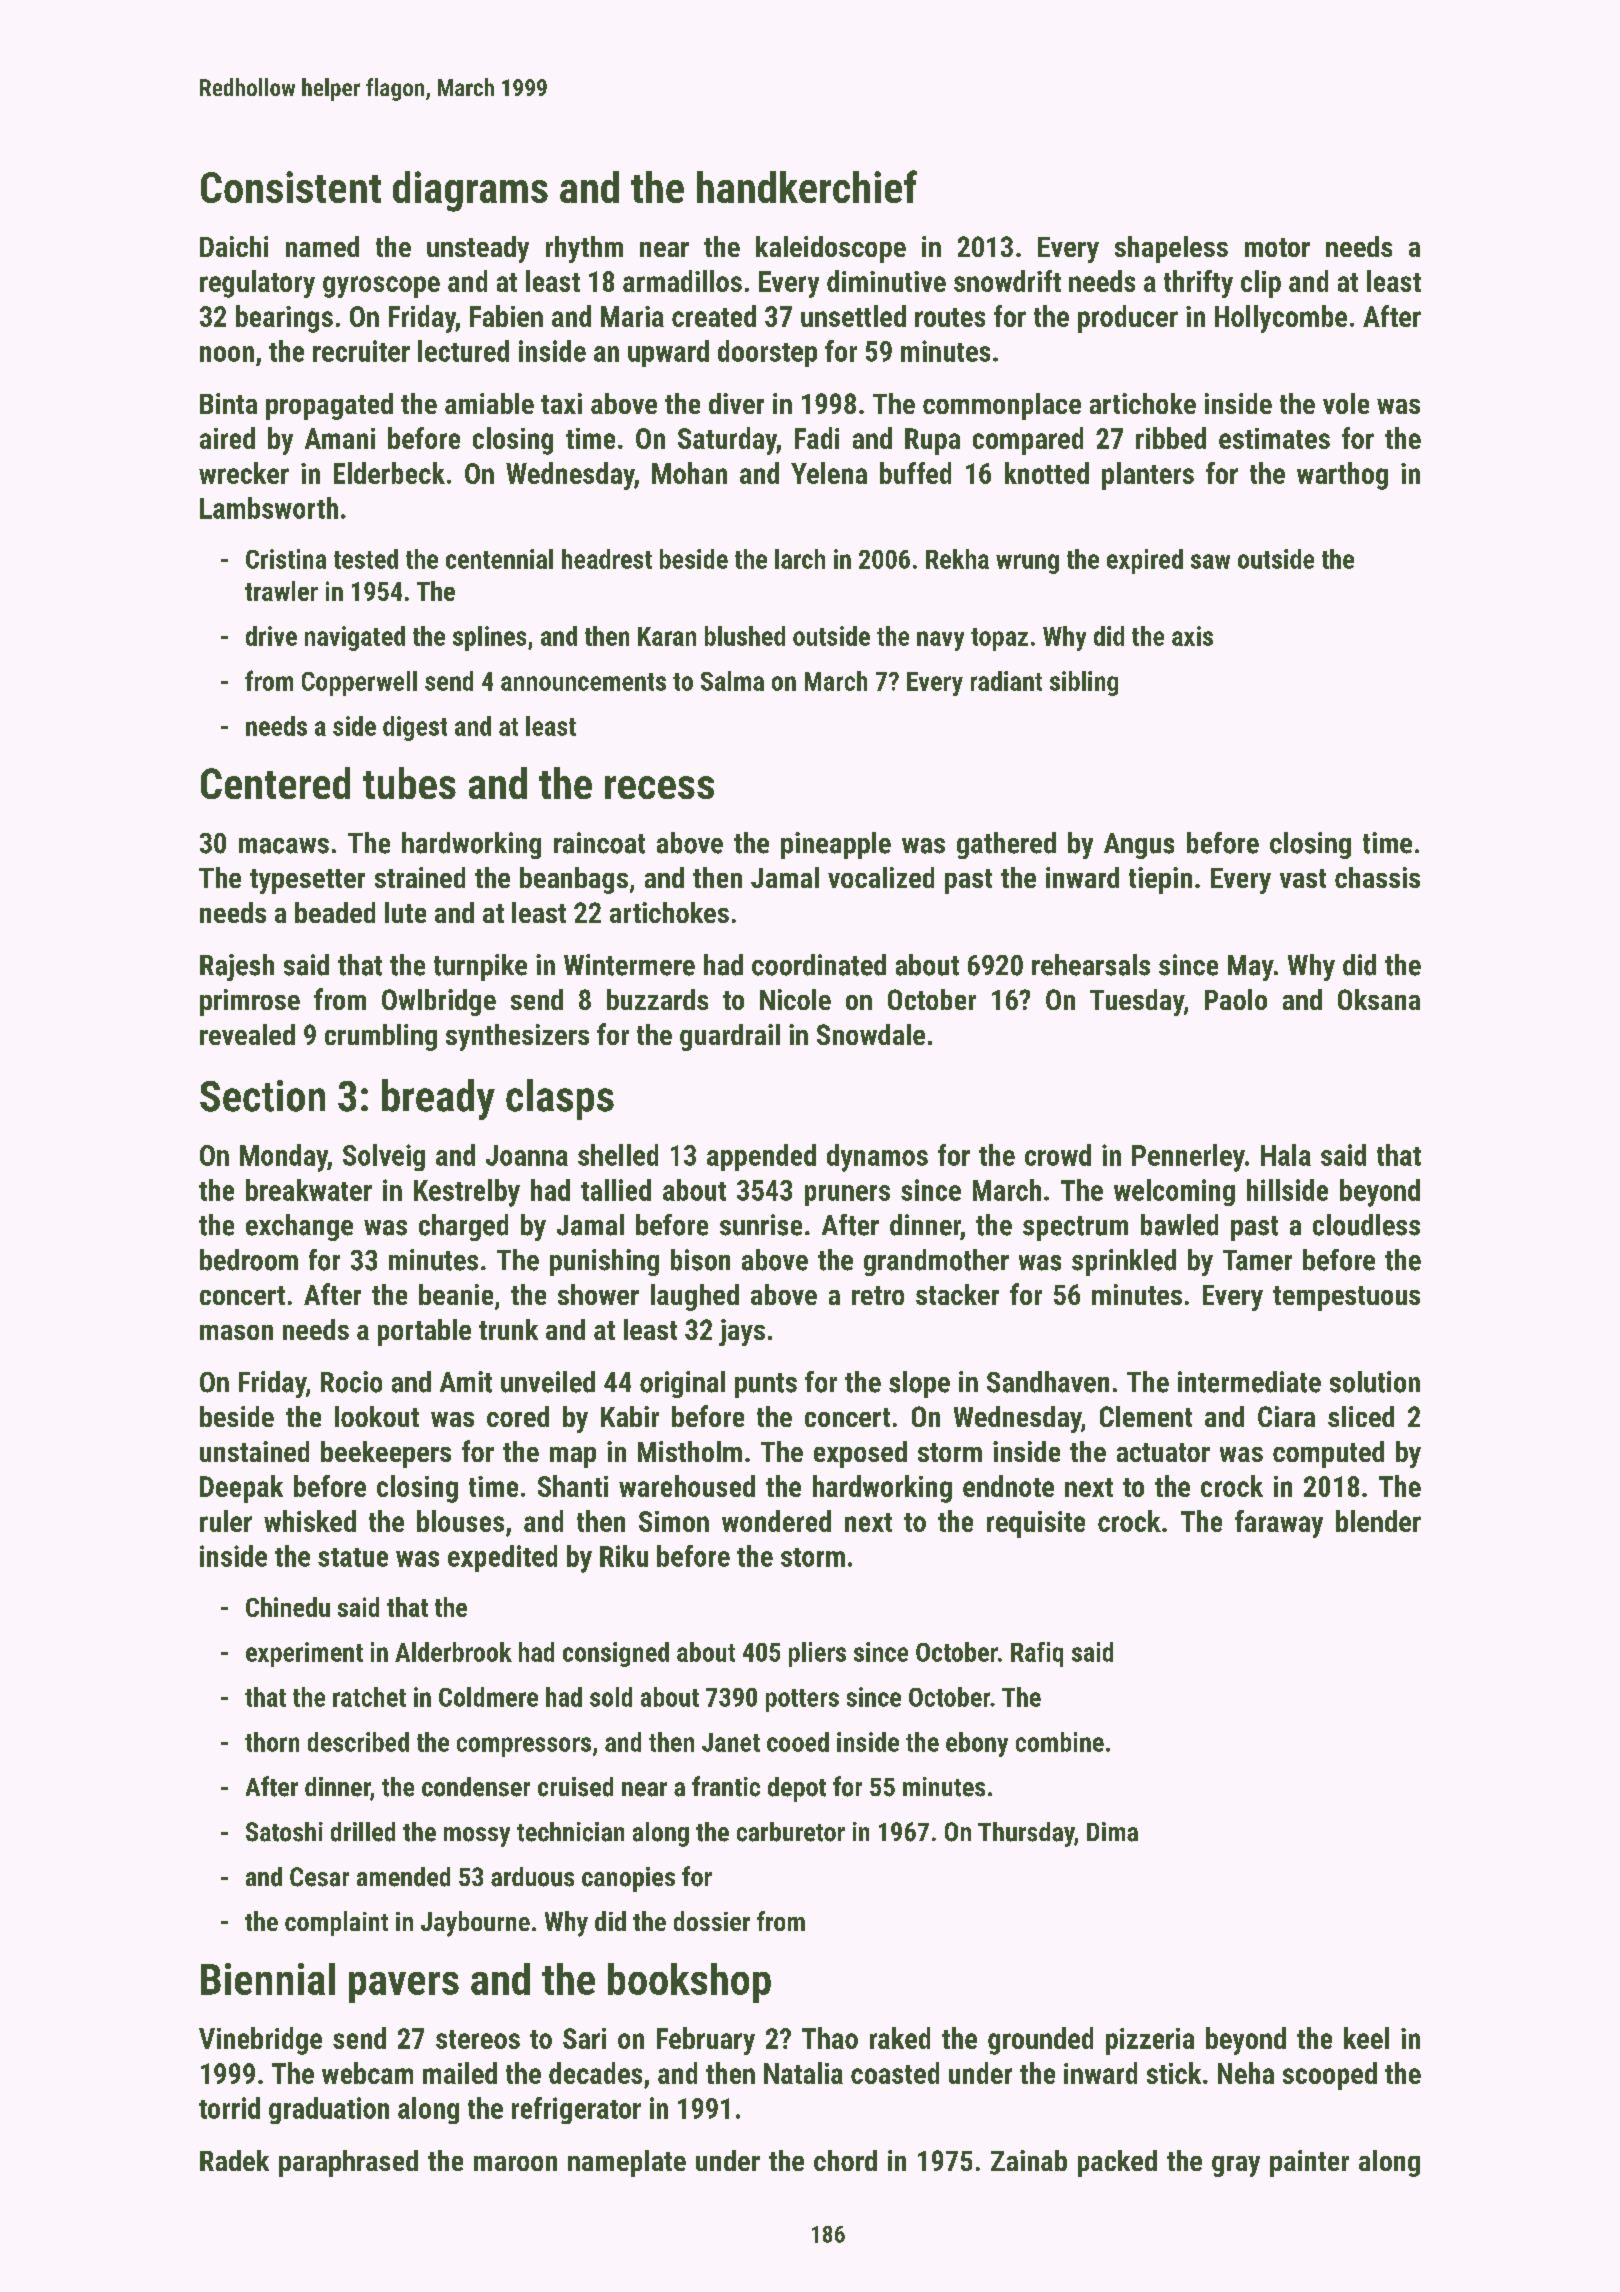  What do you see at coordinates (271, 636) in the screenshot?
I see `drive` at bounding box center [271, 636].
